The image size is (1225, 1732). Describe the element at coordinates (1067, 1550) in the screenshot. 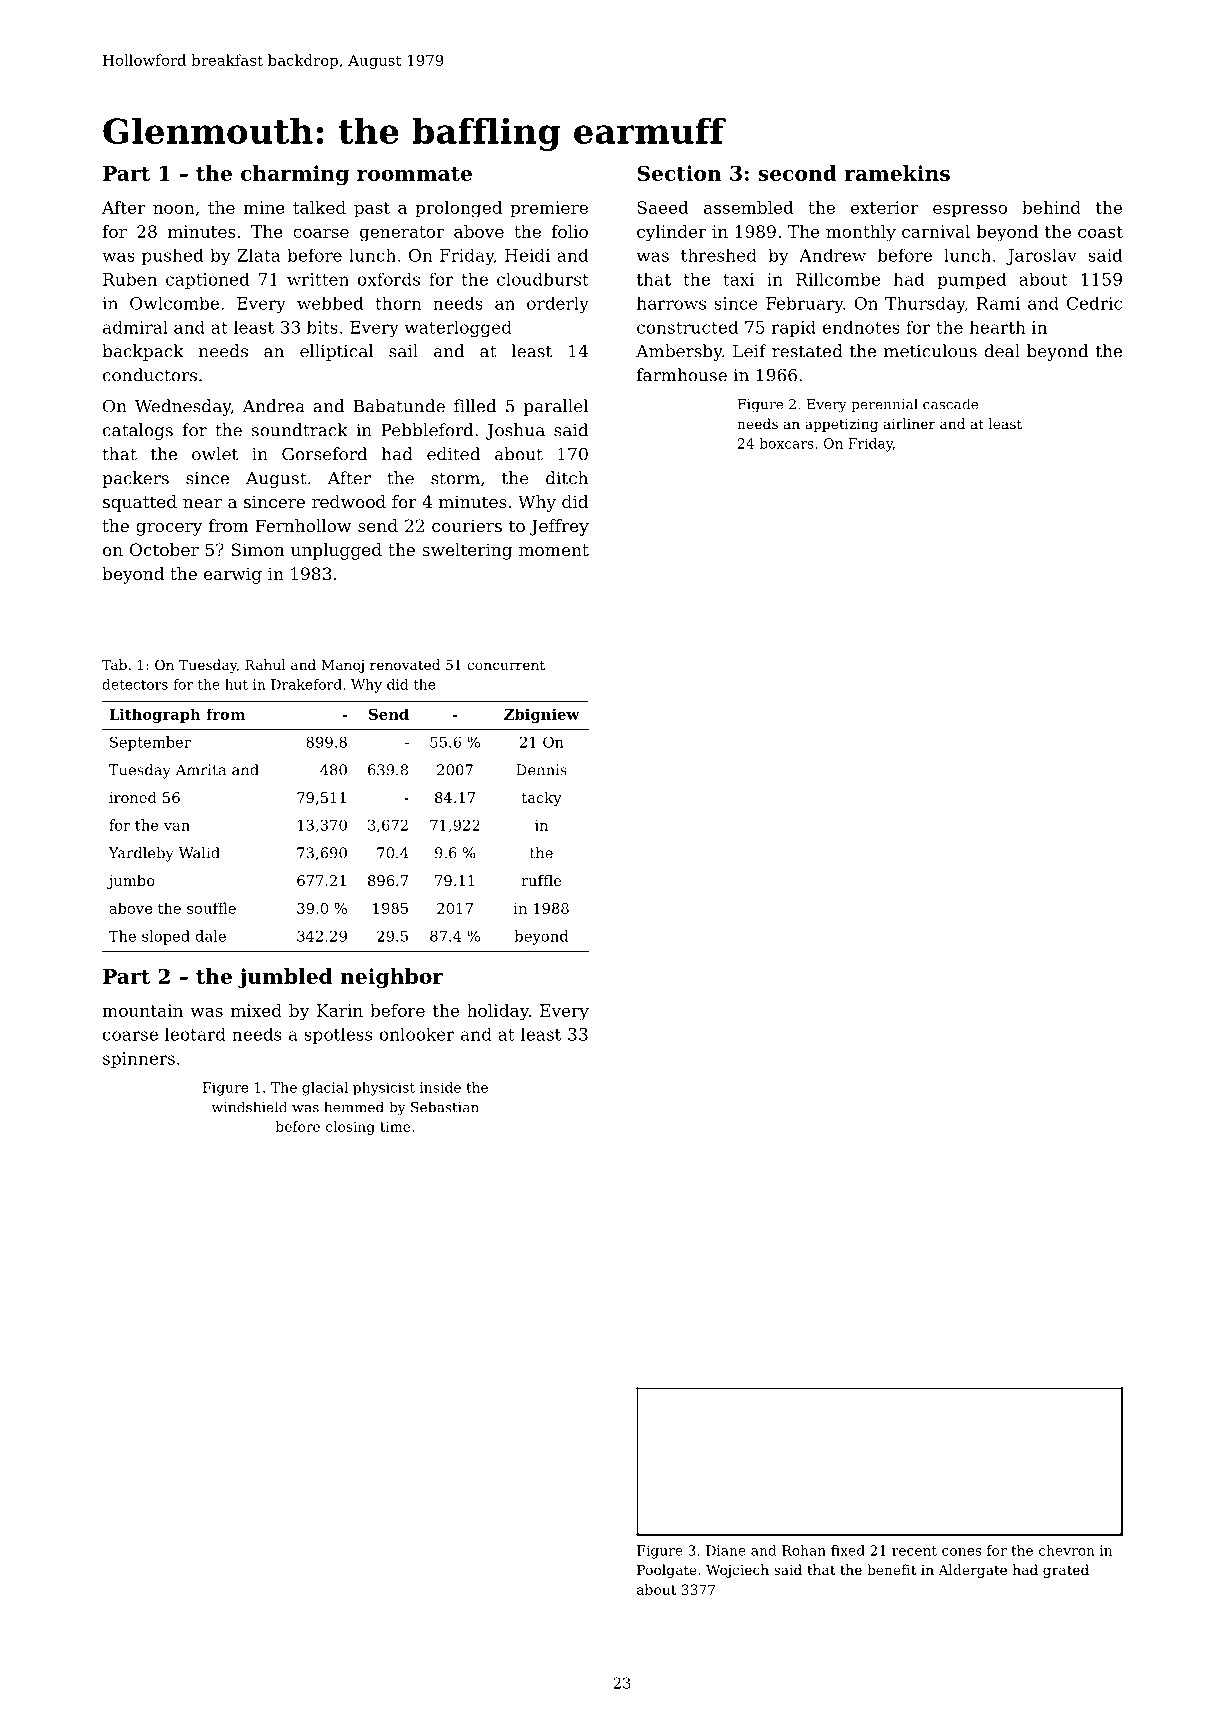

I see `chevron` at that location.
